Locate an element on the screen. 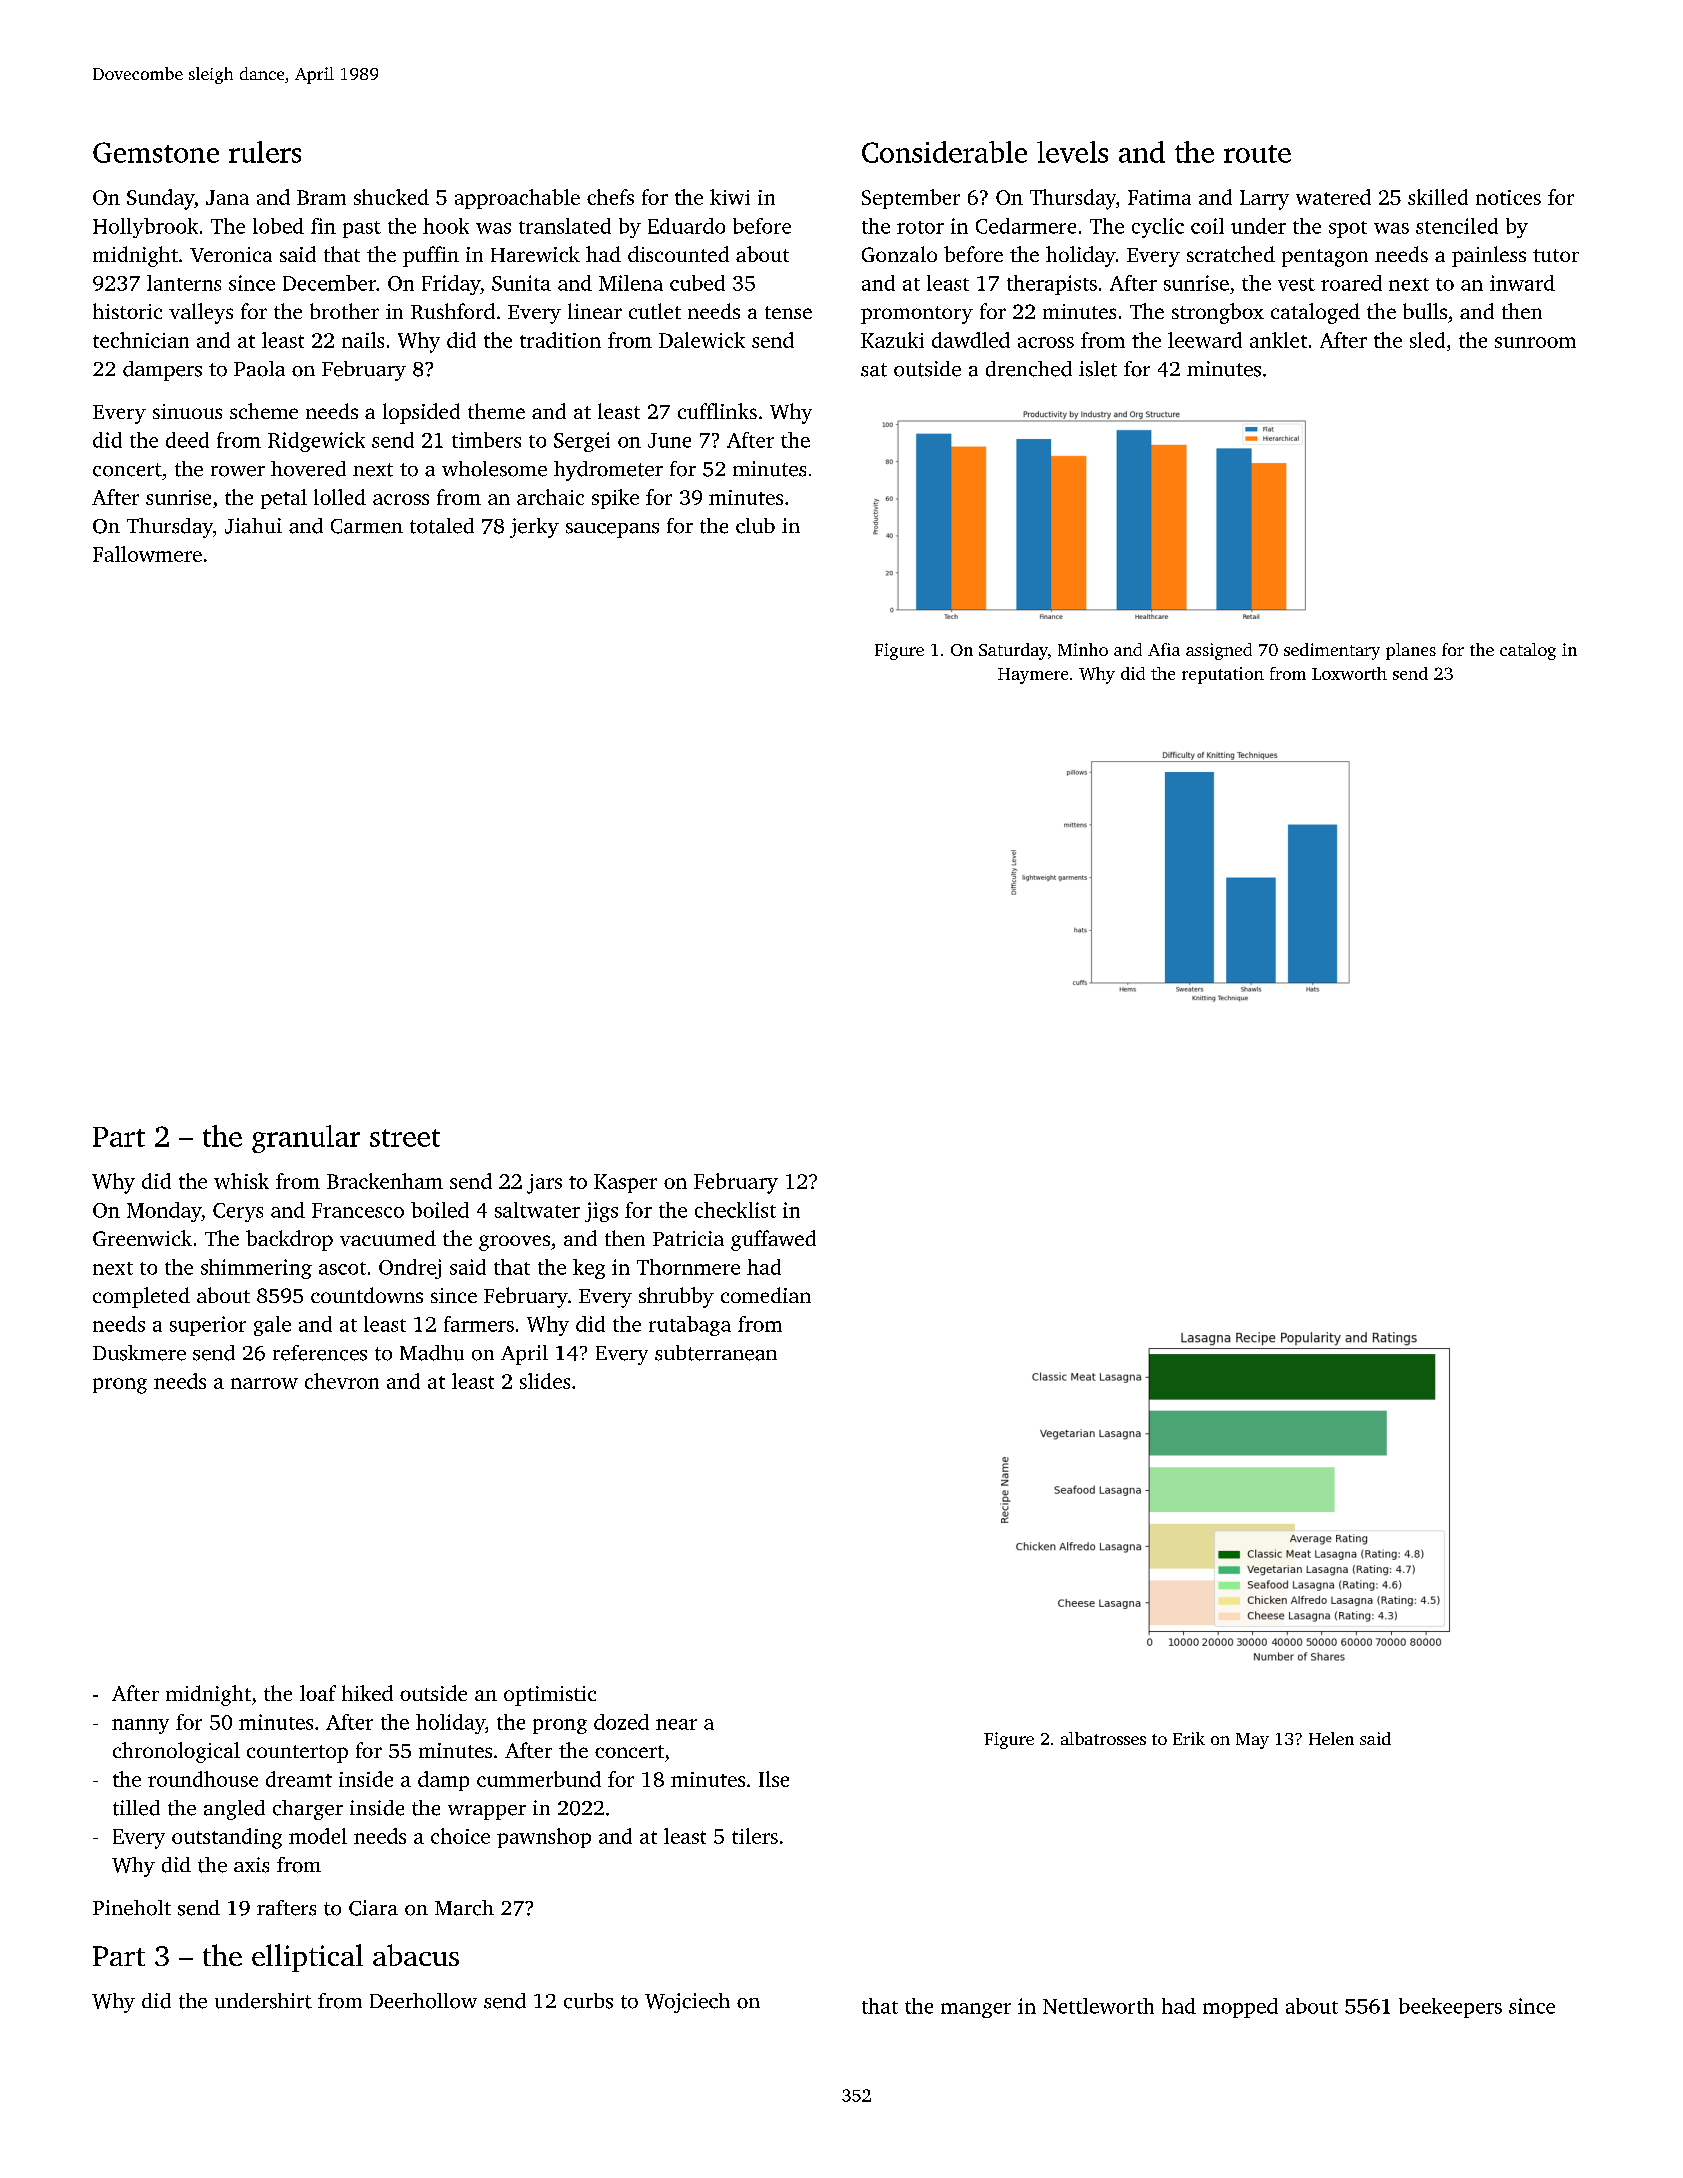 The image size is (1683, 2178). chefs is located at coordinates (610, 197).
